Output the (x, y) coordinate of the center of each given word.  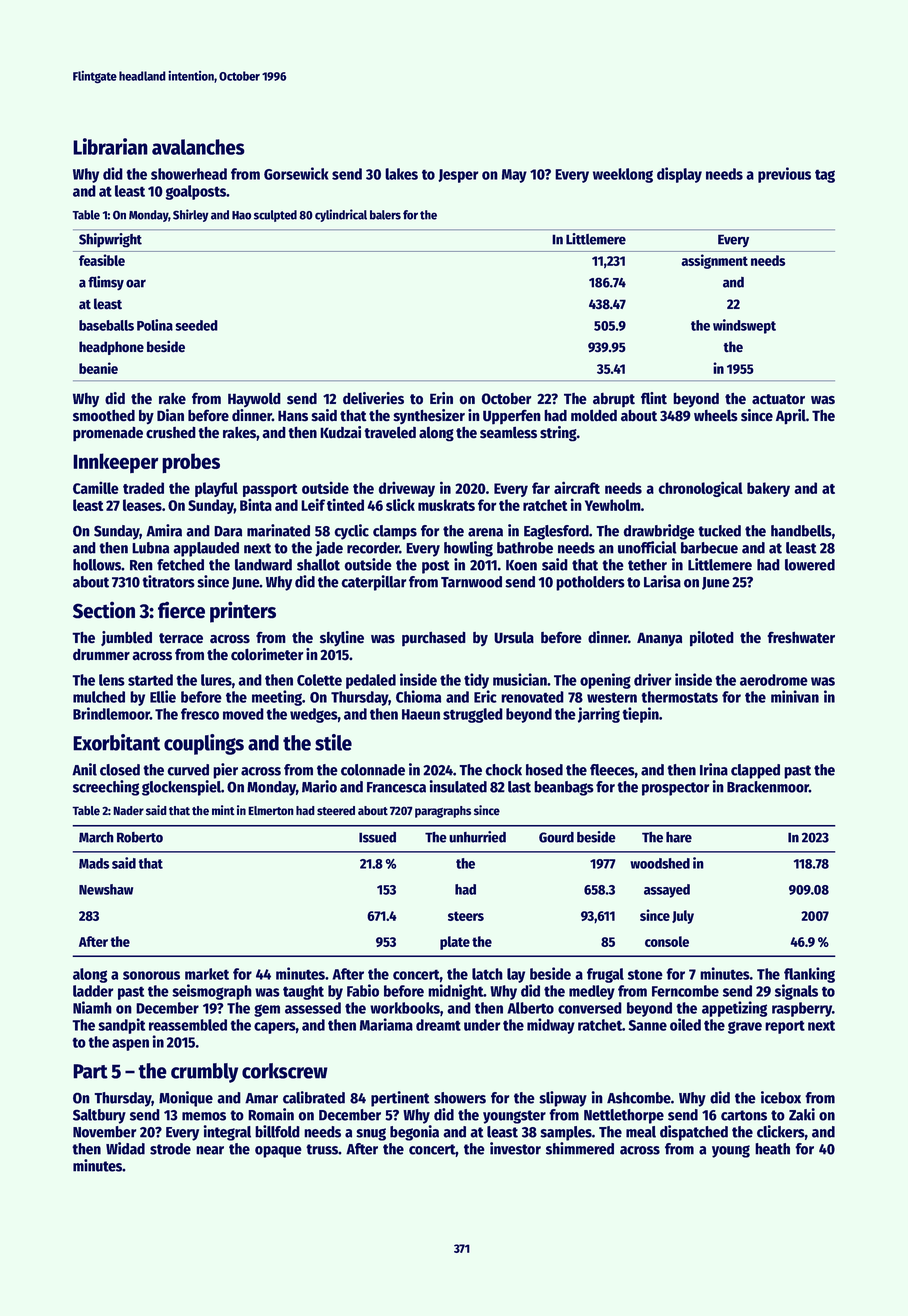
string (558, 434)
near (210, 1150)
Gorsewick (296, 173)
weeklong (623, 175)
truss (322, 1149)
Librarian (110, 146)
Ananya (659, 639)
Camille (96, 487)
